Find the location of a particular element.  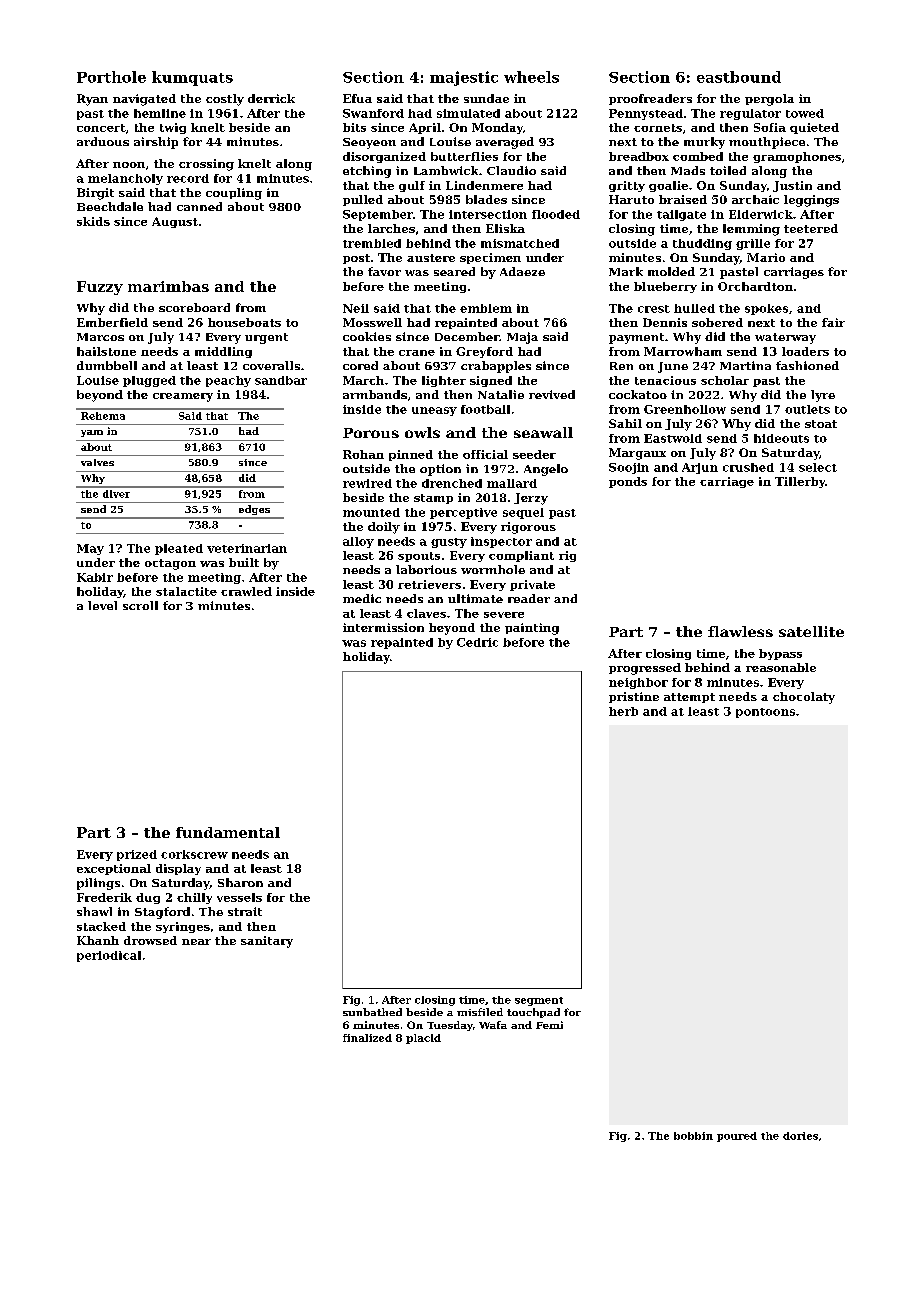

Marcos is located at coordinates (100, 337).
